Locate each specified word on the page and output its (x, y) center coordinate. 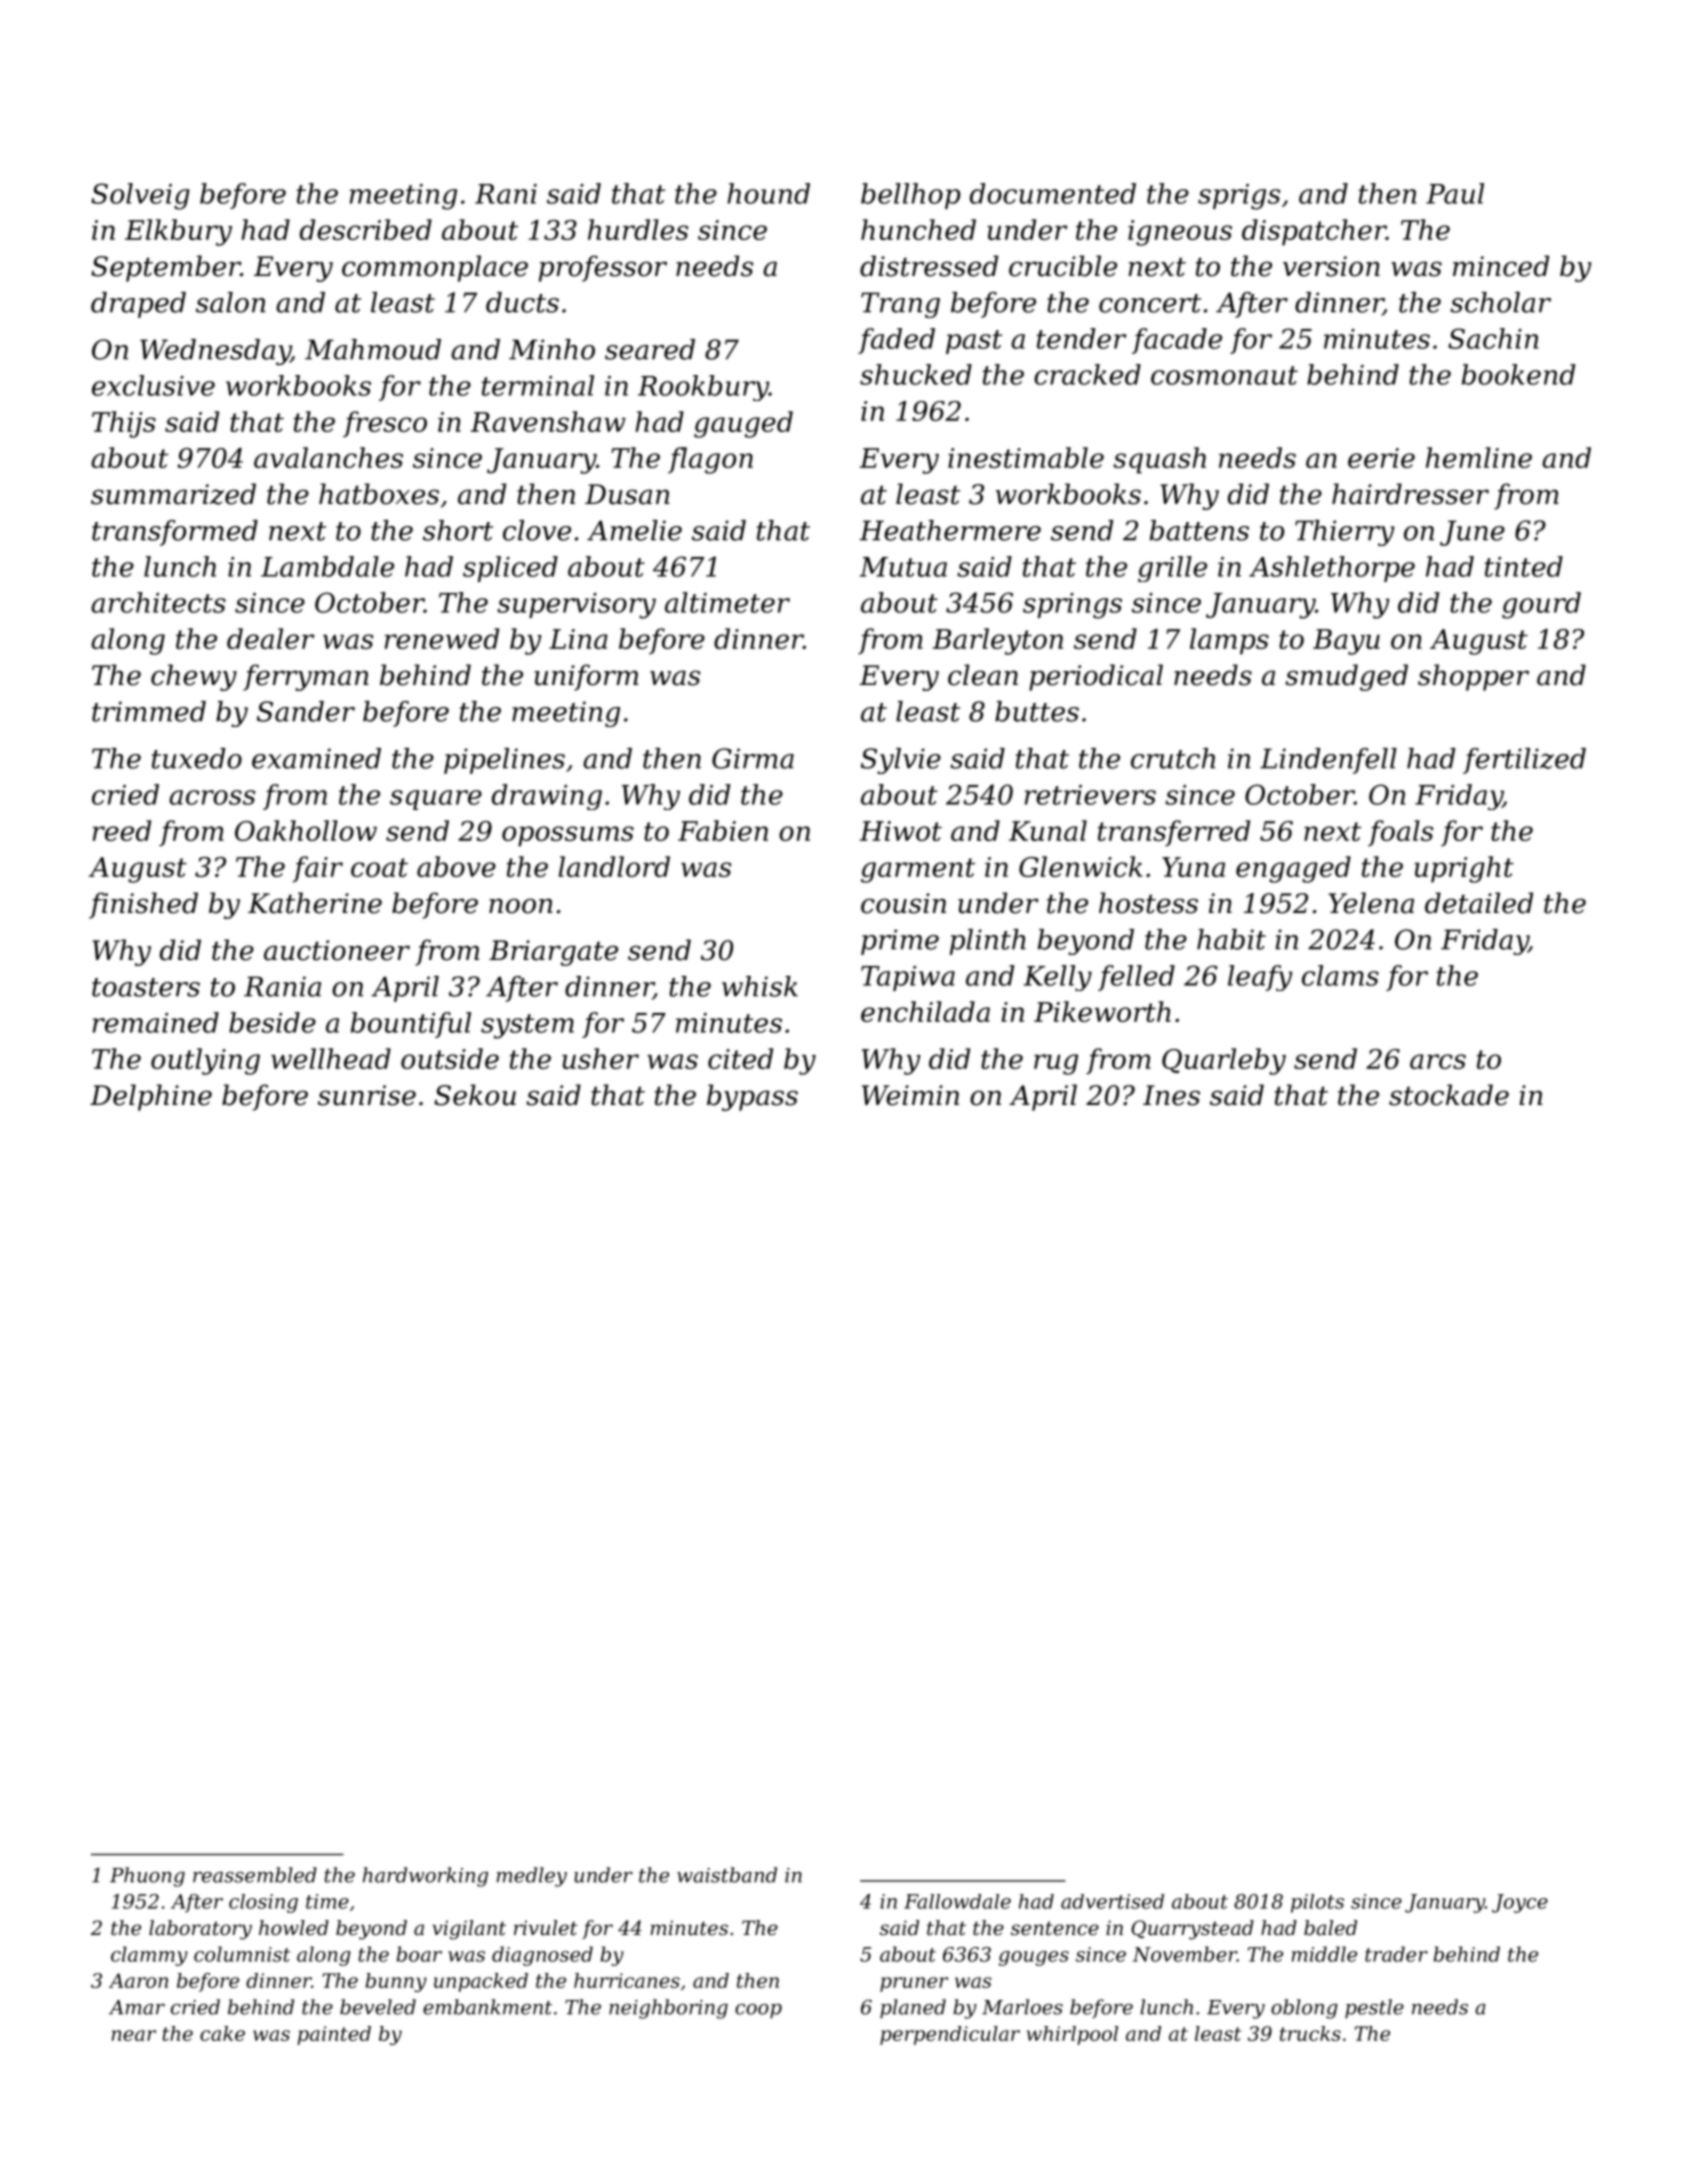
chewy (194, 677)
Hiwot (900, 831)
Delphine (151, 1097)
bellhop (911, 196)
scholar (1500, 302)
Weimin (910, 1095)
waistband (727, 1875)
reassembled (255, 1875)
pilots (1317, 1903)
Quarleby (1224, 1061)
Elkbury (178, 232)
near (134, 2035)
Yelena (1371, 903)
